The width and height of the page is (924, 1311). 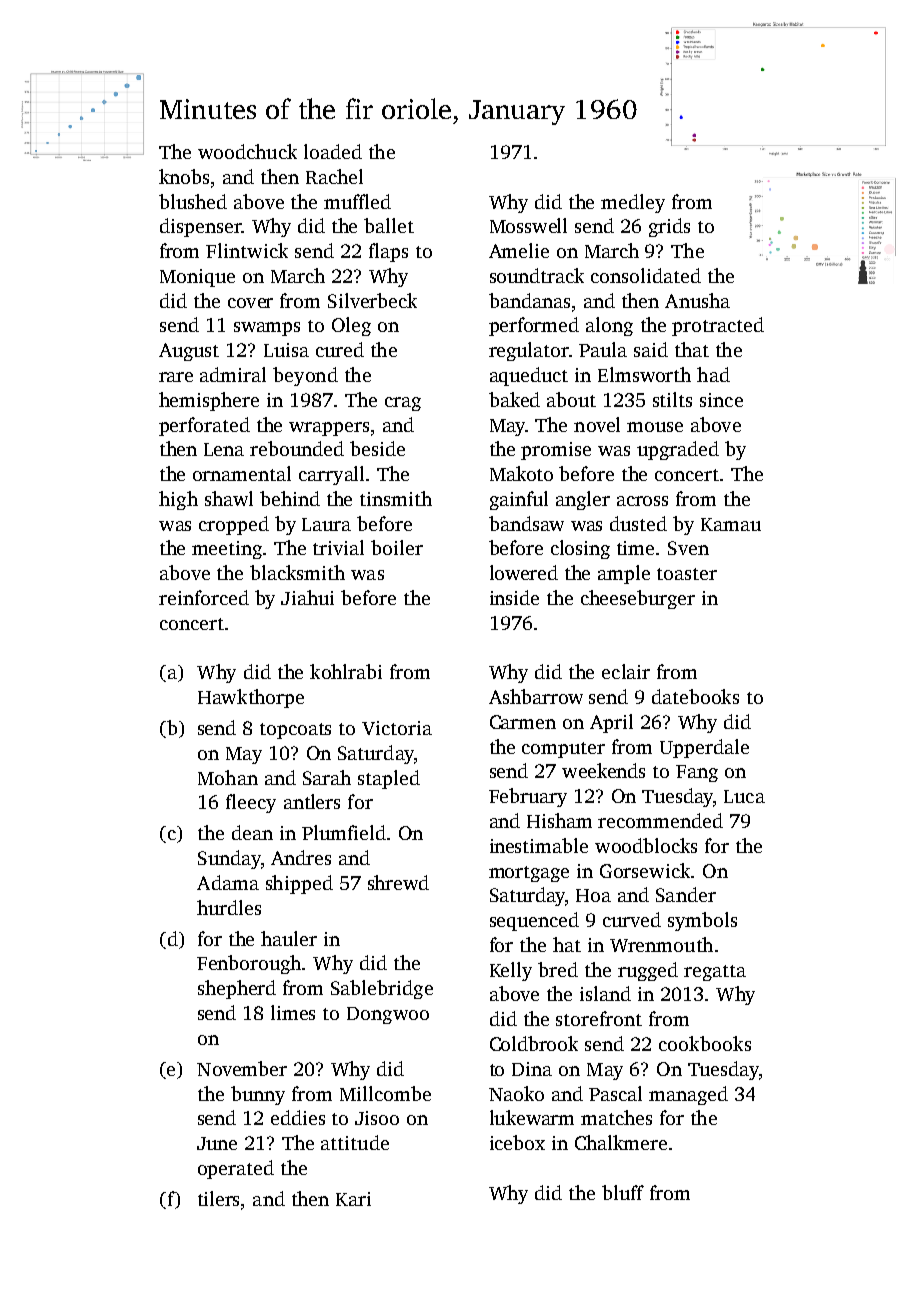 What do you see at coordinates (184, 176) in the page?
I see `knobs` at bounding box center [184, 176].
